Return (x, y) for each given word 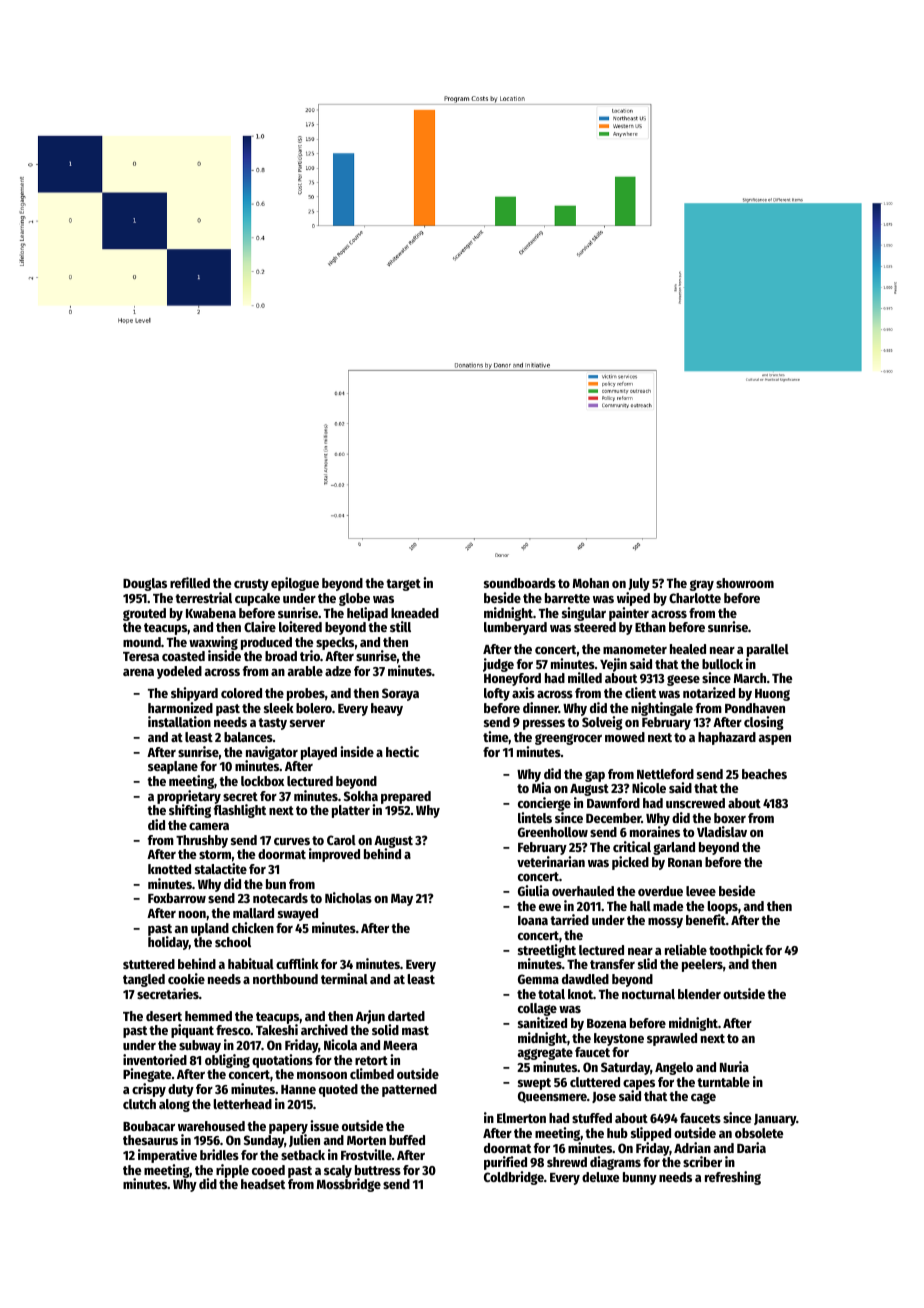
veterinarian (551, 861)
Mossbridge (349, 1185)
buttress (378, 1170)
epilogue (295, 584)
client (640, 692)
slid (647, 963)
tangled (144, 980)
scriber (702, 1161)
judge (498, 665)
